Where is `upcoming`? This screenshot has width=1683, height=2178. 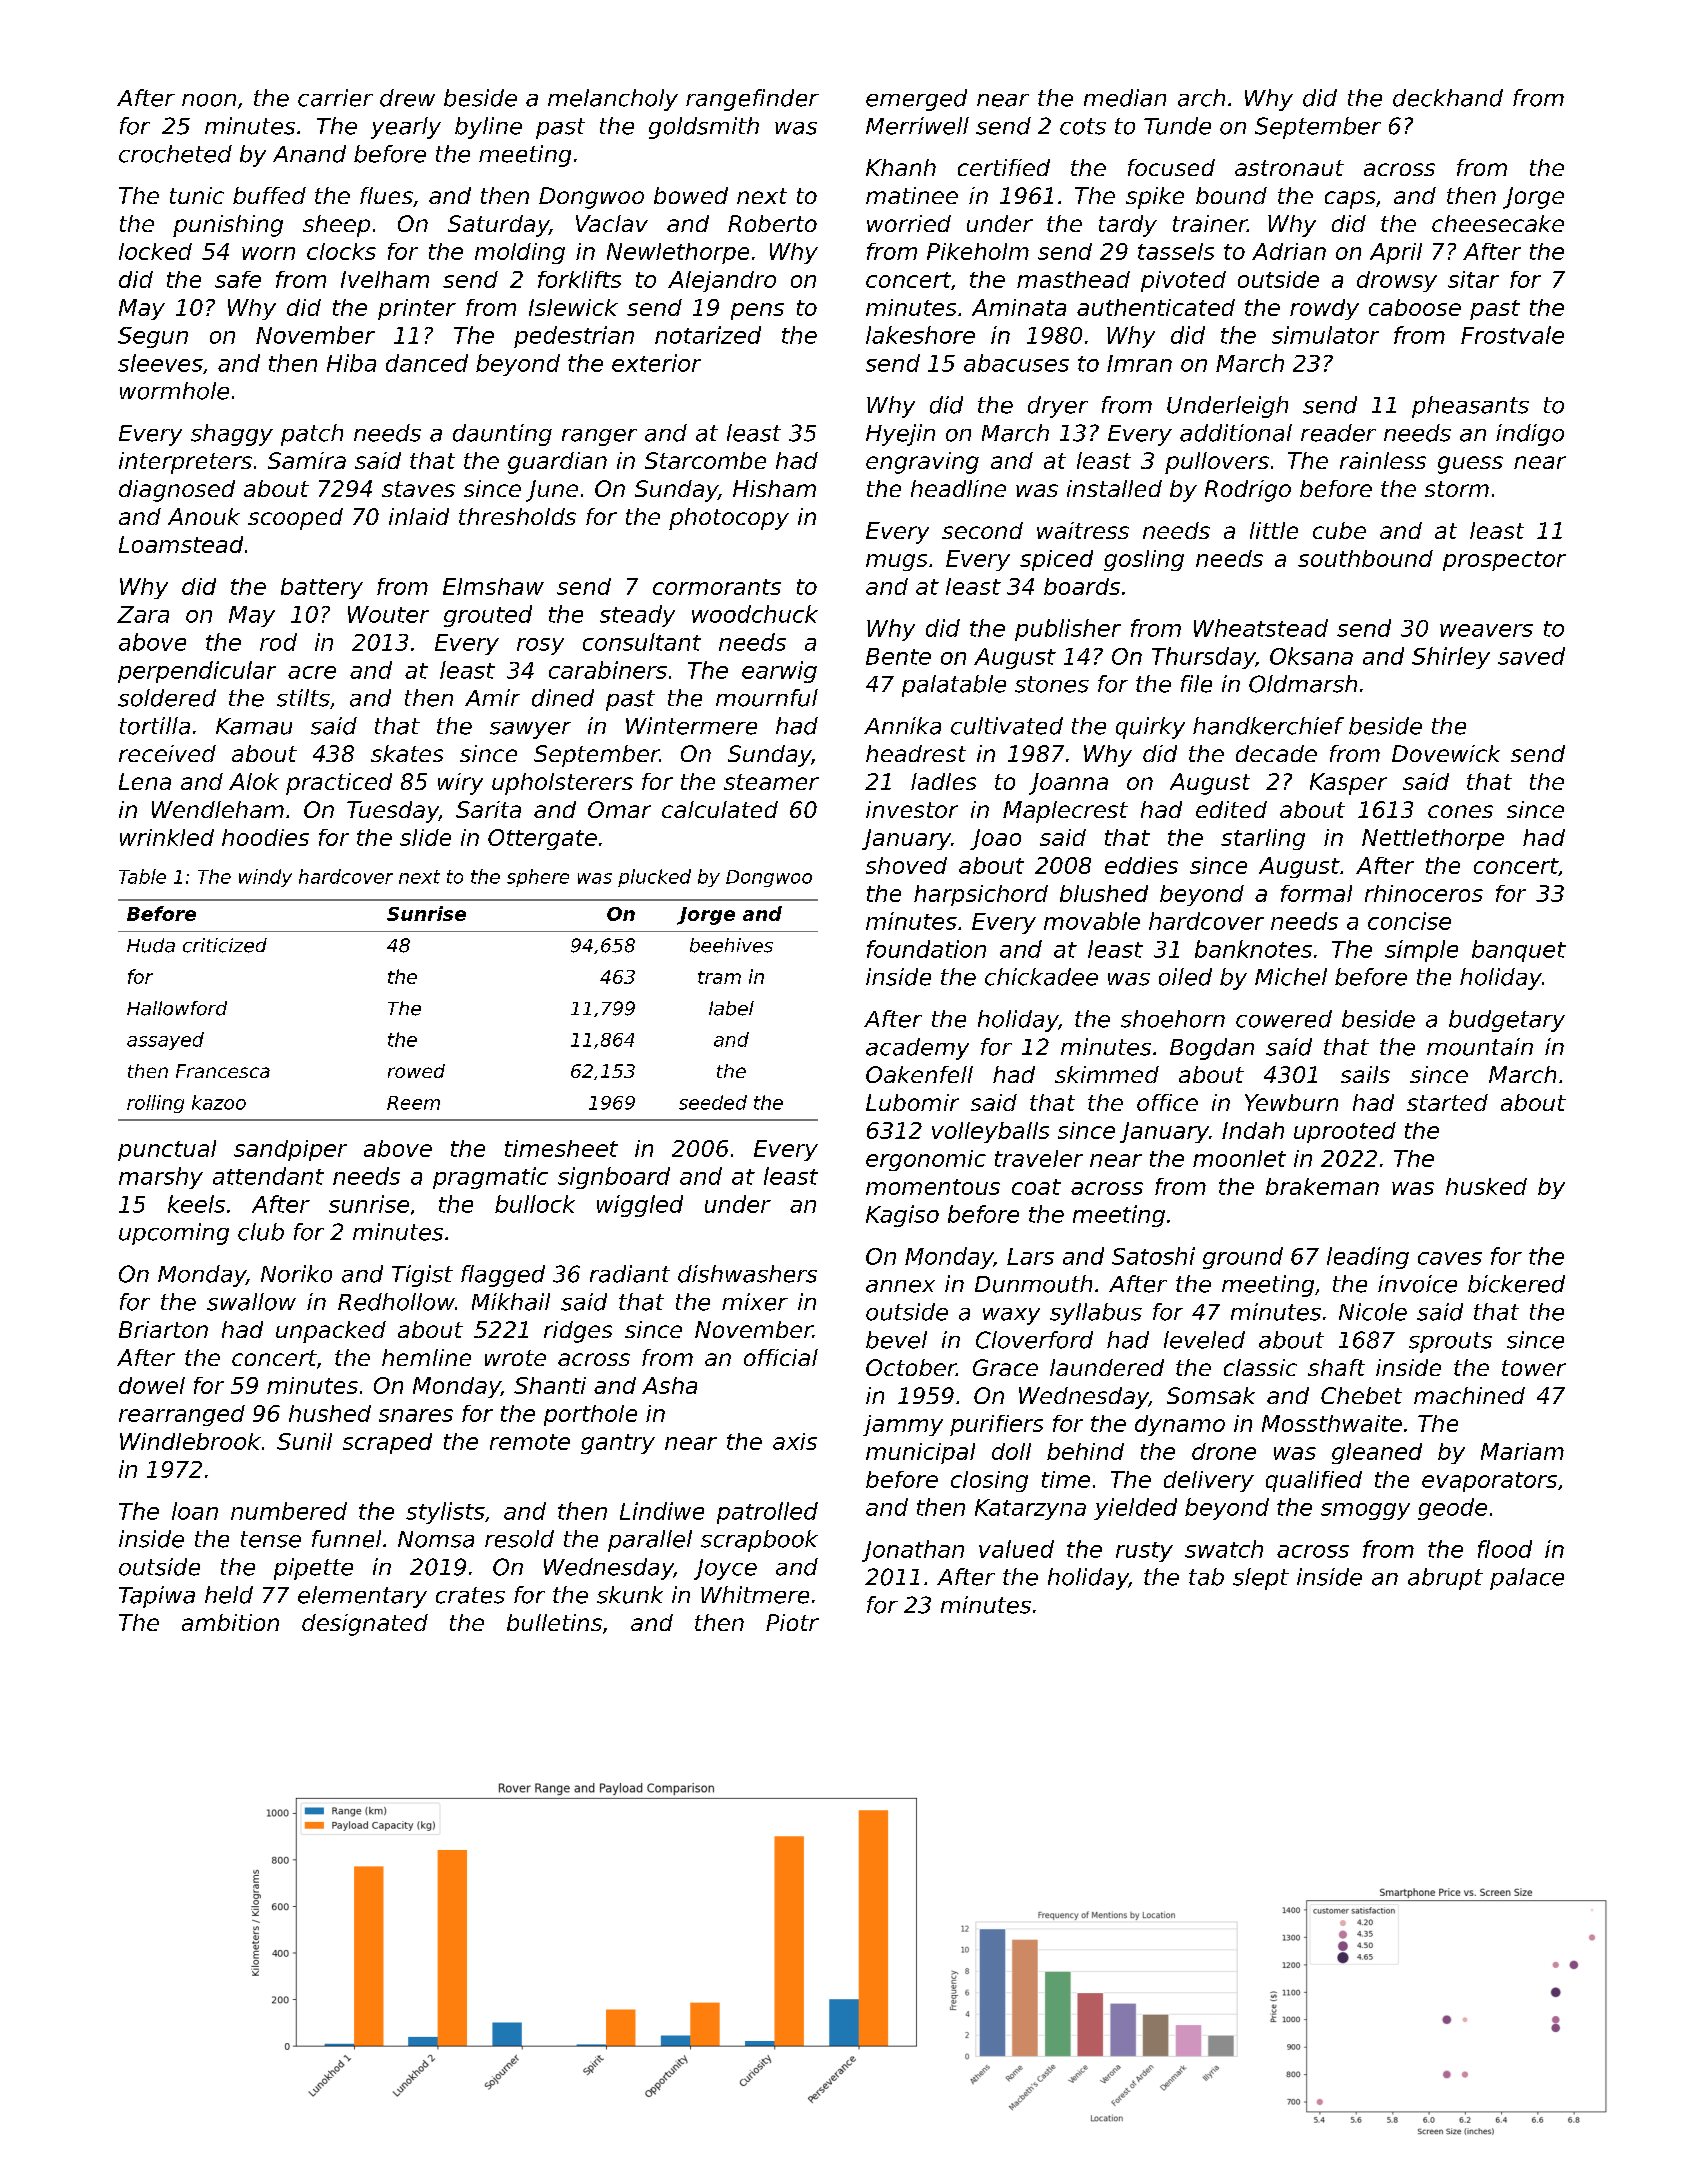 upcoming is located at coordinates (174, 1234).
